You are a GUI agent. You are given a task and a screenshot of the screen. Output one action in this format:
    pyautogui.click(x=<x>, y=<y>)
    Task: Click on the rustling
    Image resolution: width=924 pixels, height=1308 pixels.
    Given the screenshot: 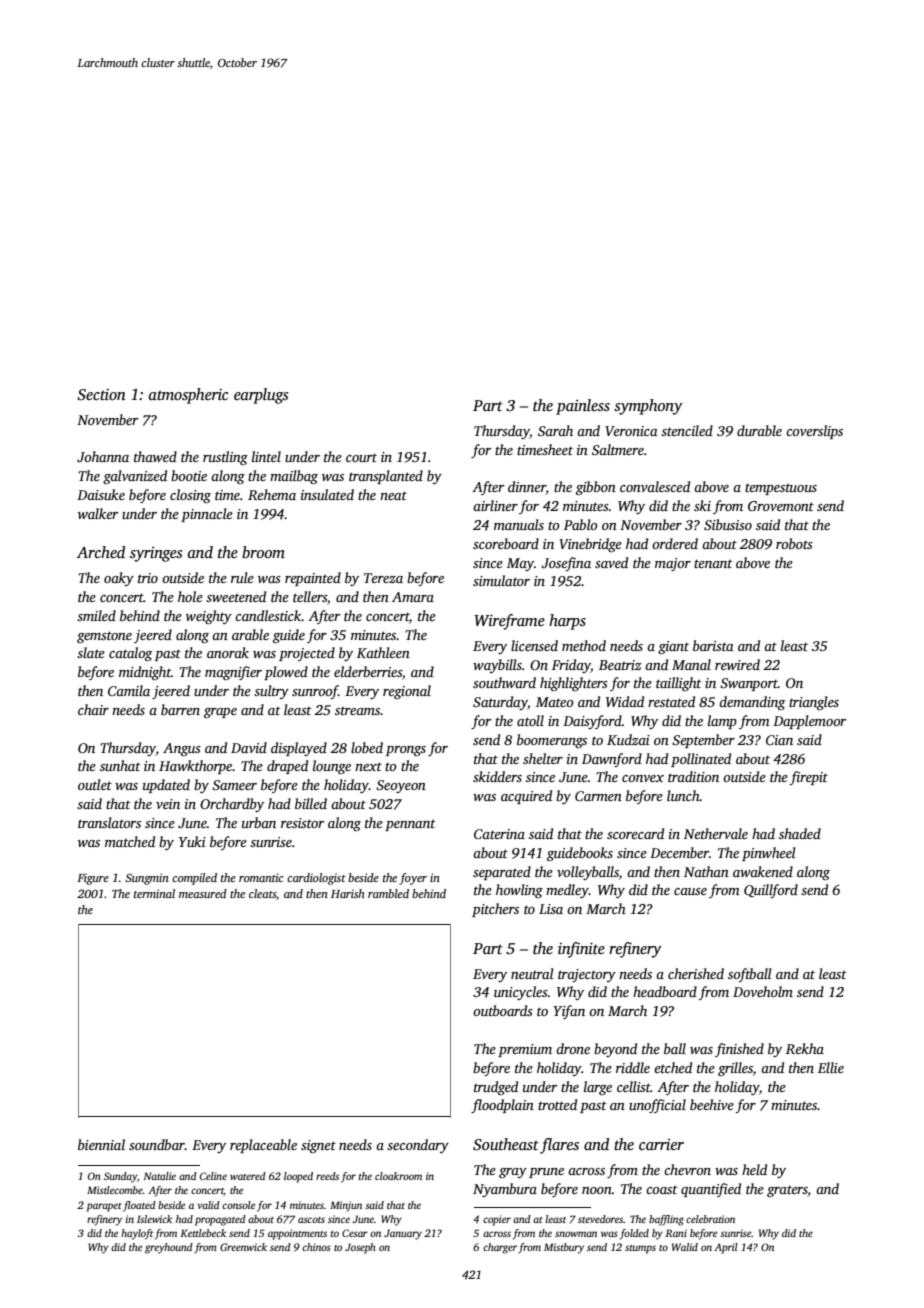 What is the action you would take?
    pyautogui.click(x=225, y=458)
